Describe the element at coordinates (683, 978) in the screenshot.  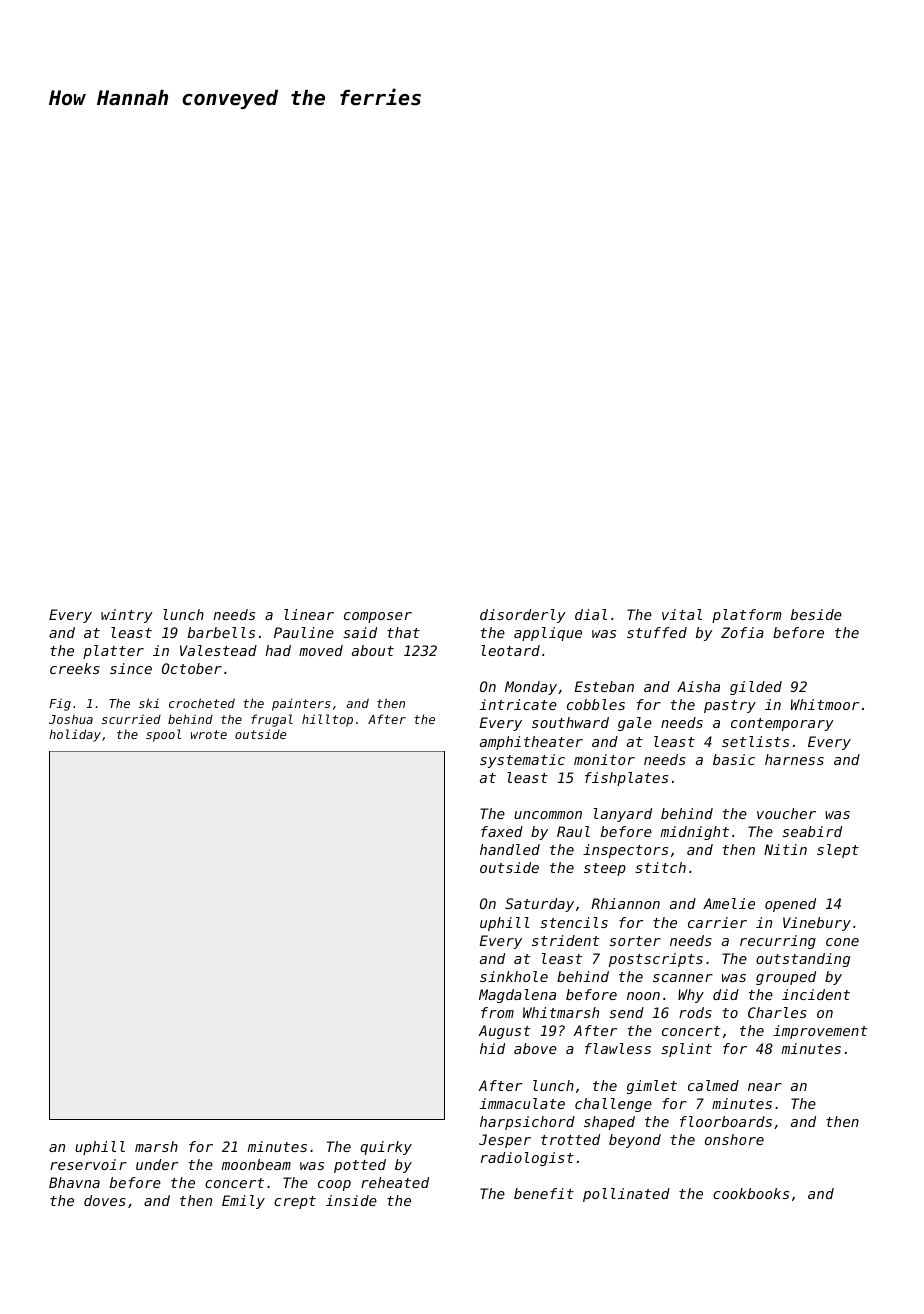
I see `scanner` at that location.
